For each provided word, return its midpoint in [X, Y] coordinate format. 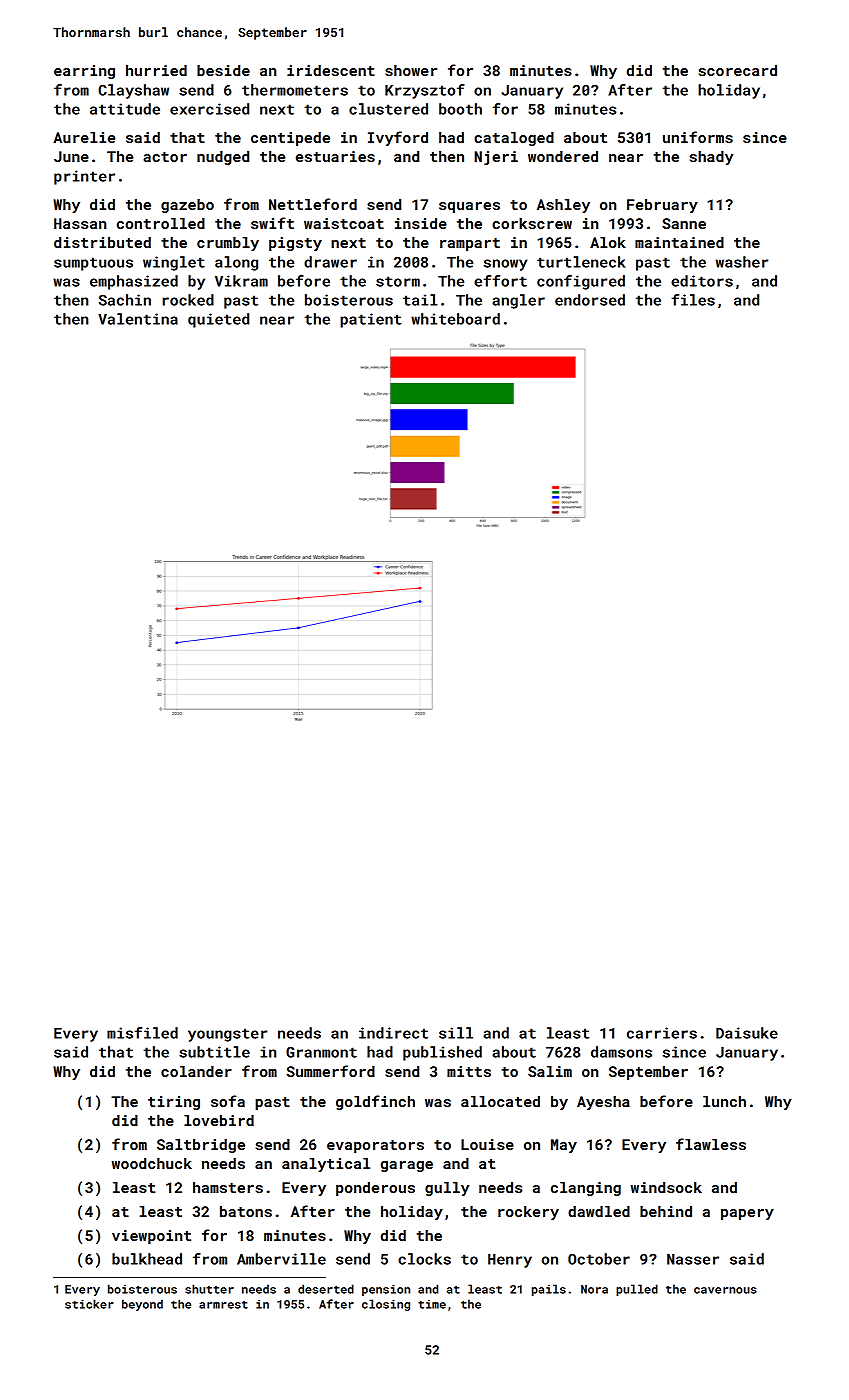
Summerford [330, 1071]
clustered [388, 109]
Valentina [138, 319]
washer [742, 262]
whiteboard [455, 319]
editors [702, 281]
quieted [218, 320]
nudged [223, 158]
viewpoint [151, 1237]
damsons [621, 1052]
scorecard [738, 70]
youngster [227, 1035]
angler [518, 301]
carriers [662, 1033]
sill [456, 1033]
